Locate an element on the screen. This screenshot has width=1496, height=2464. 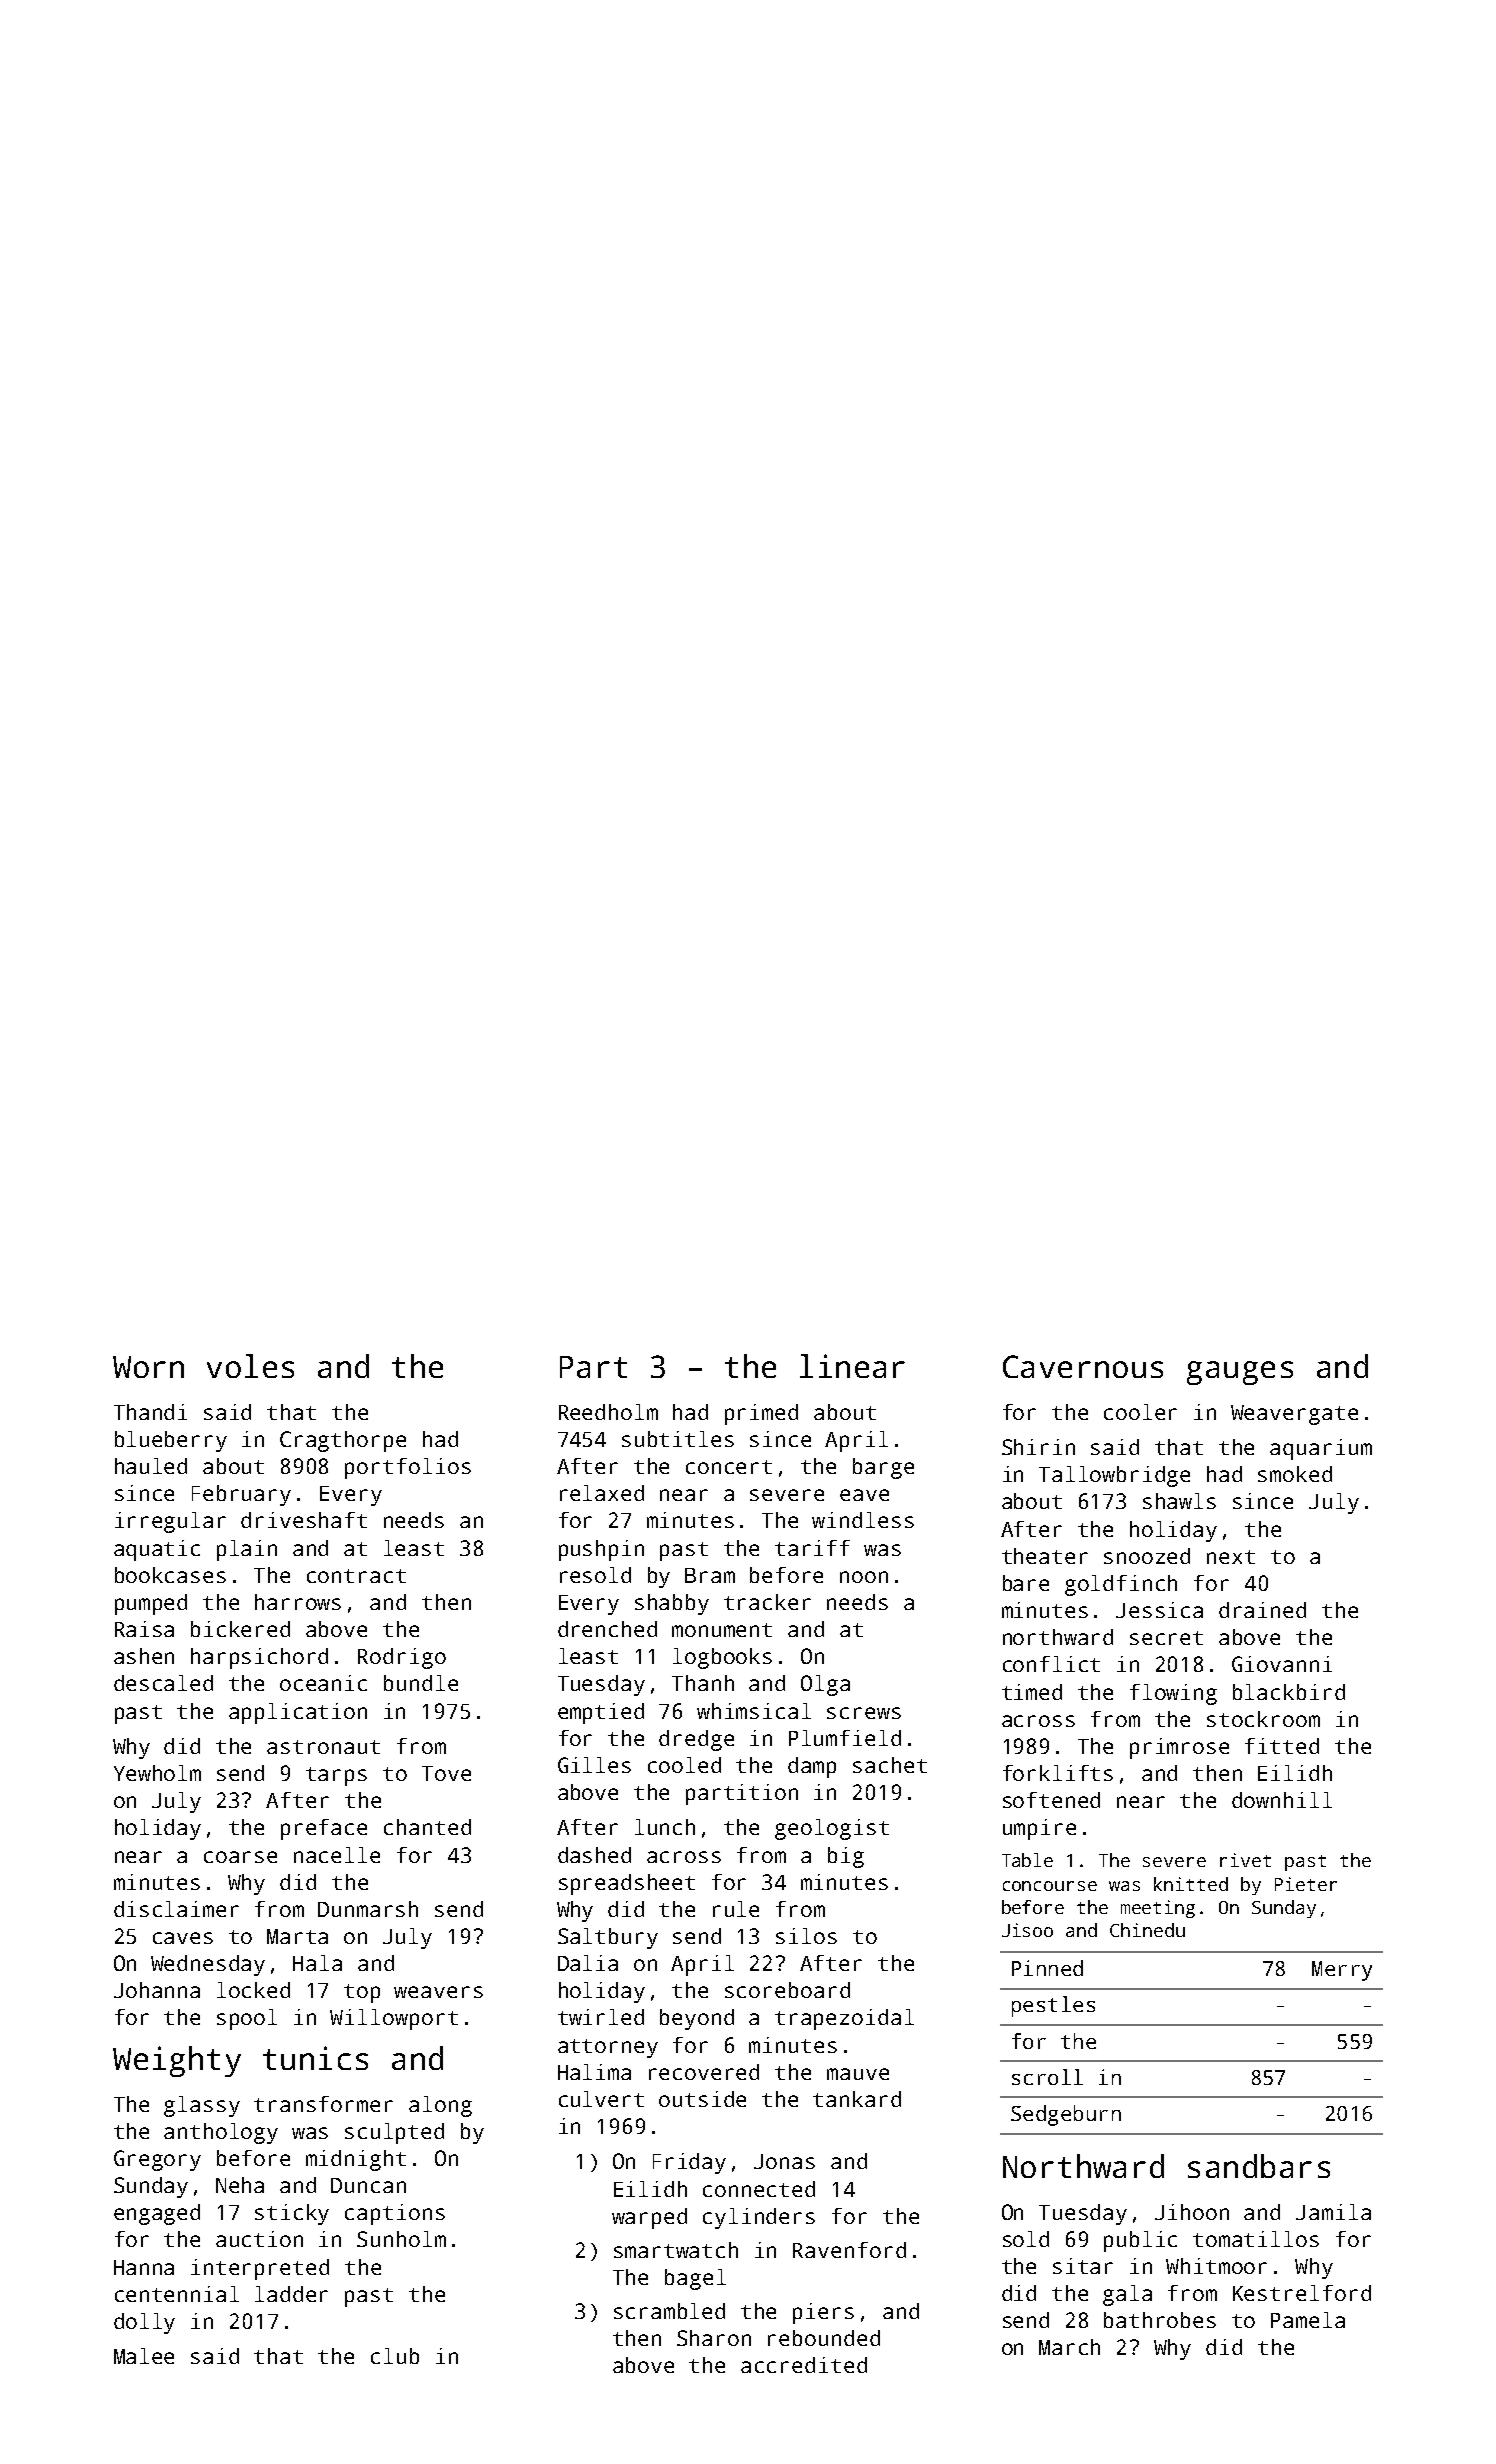
Yewholm is located at coordinates (157, 1773).
